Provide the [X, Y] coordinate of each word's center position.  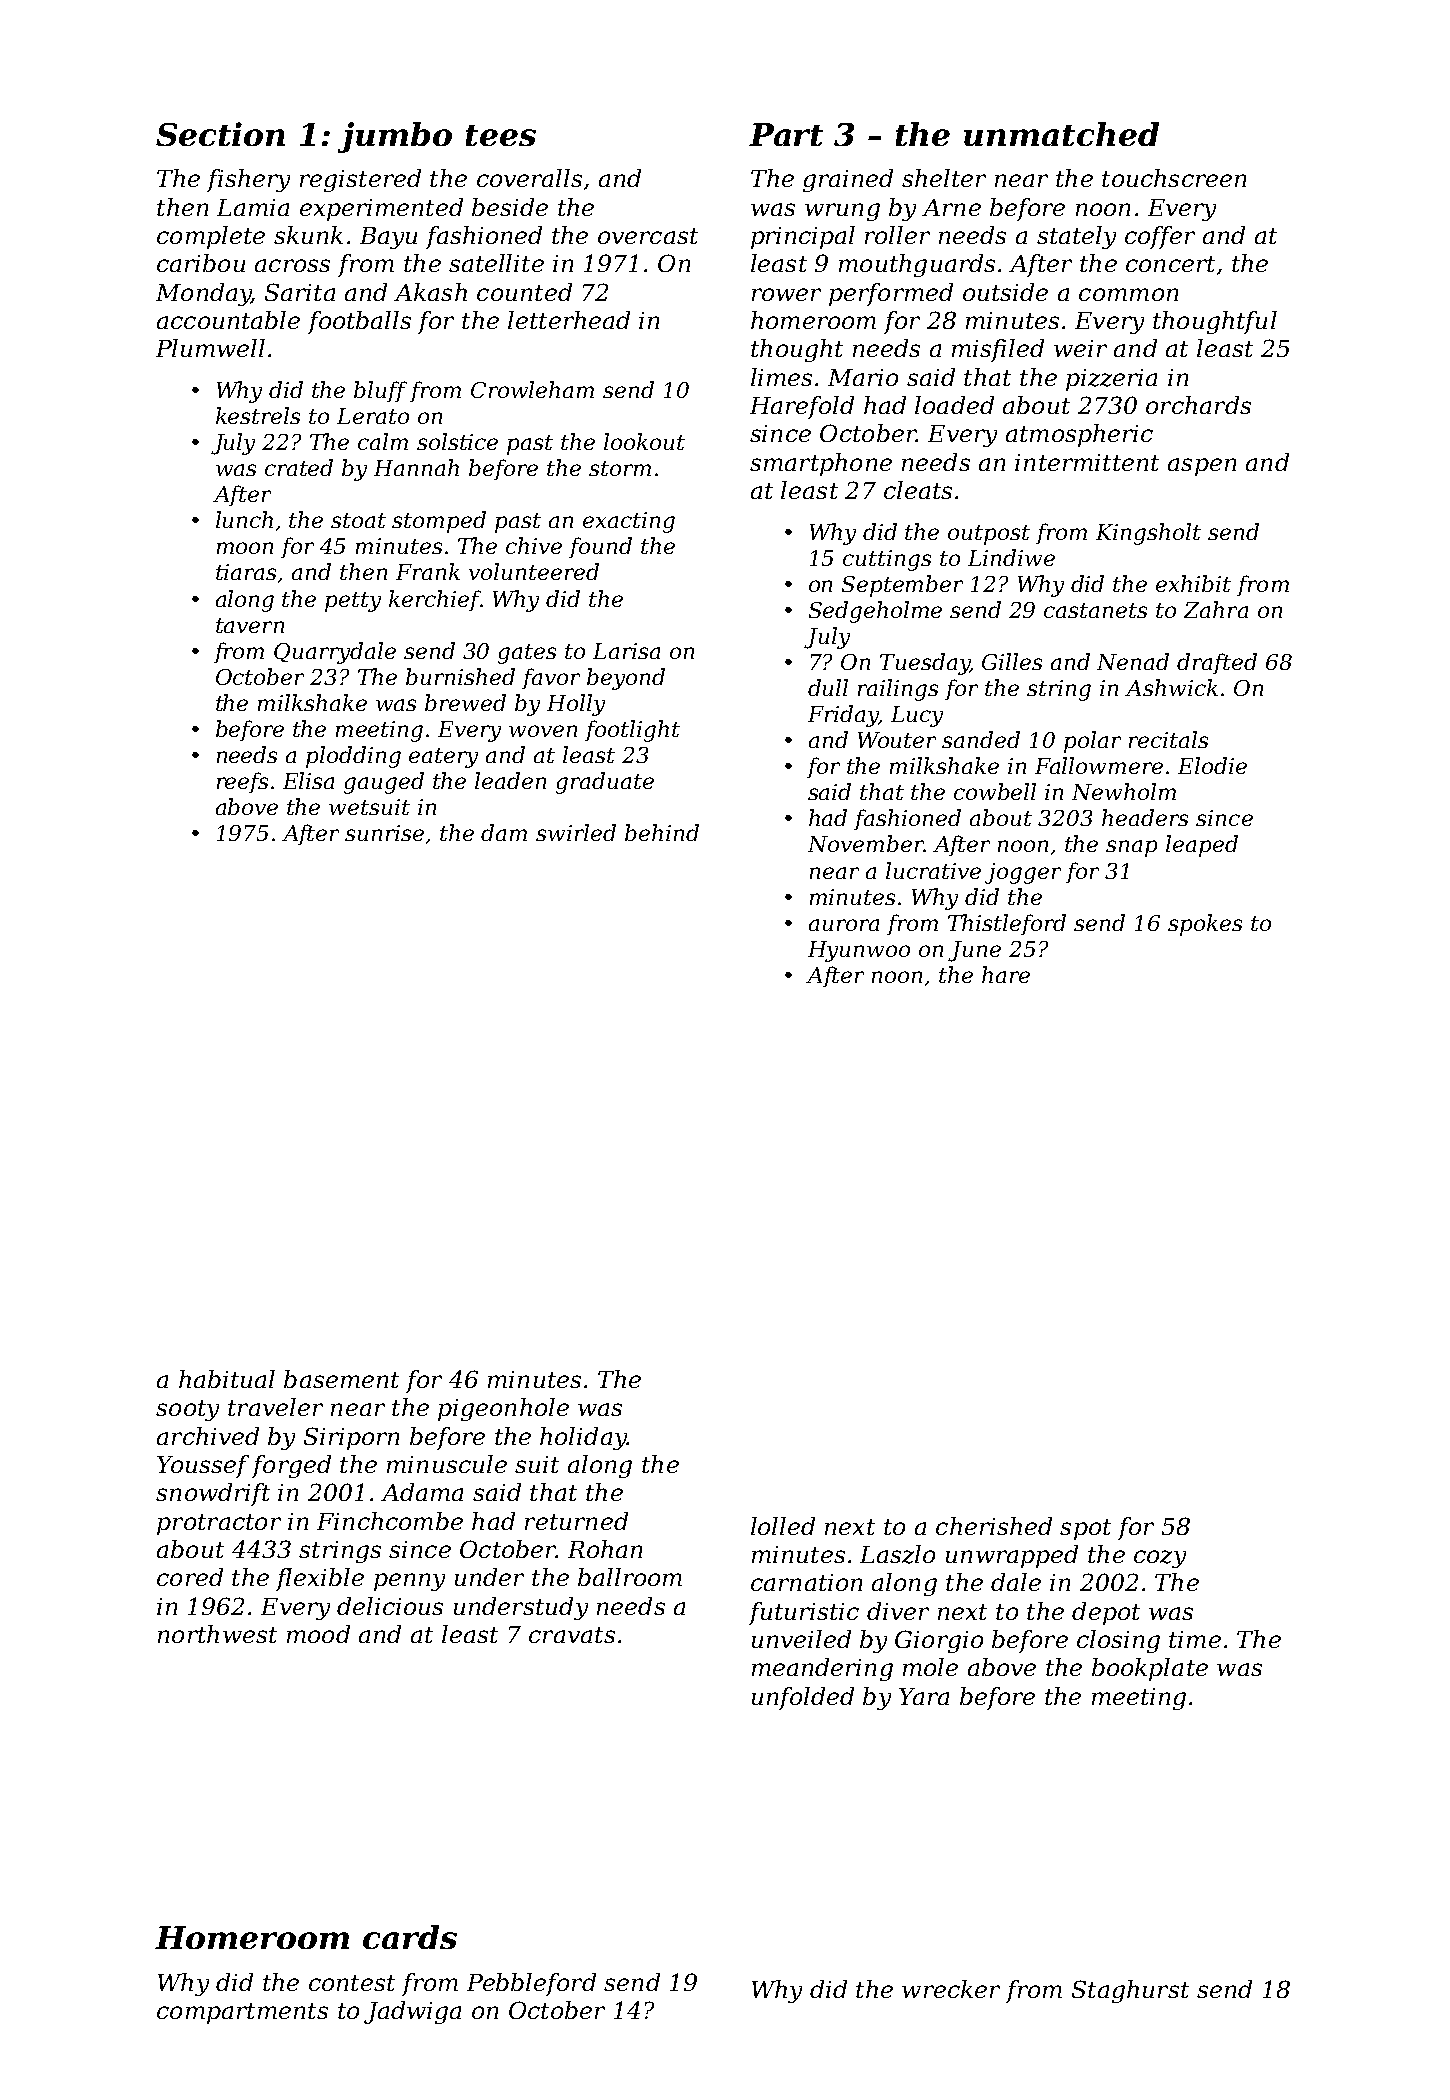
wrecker [951, 1989]
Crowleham [532, 389]
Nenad [1133, 661]
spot [1085, 1529]
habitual [227, 1379]
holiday [583, 1438]
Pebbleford [531, 1984]
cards [410, 1937]
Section [220, 134]
